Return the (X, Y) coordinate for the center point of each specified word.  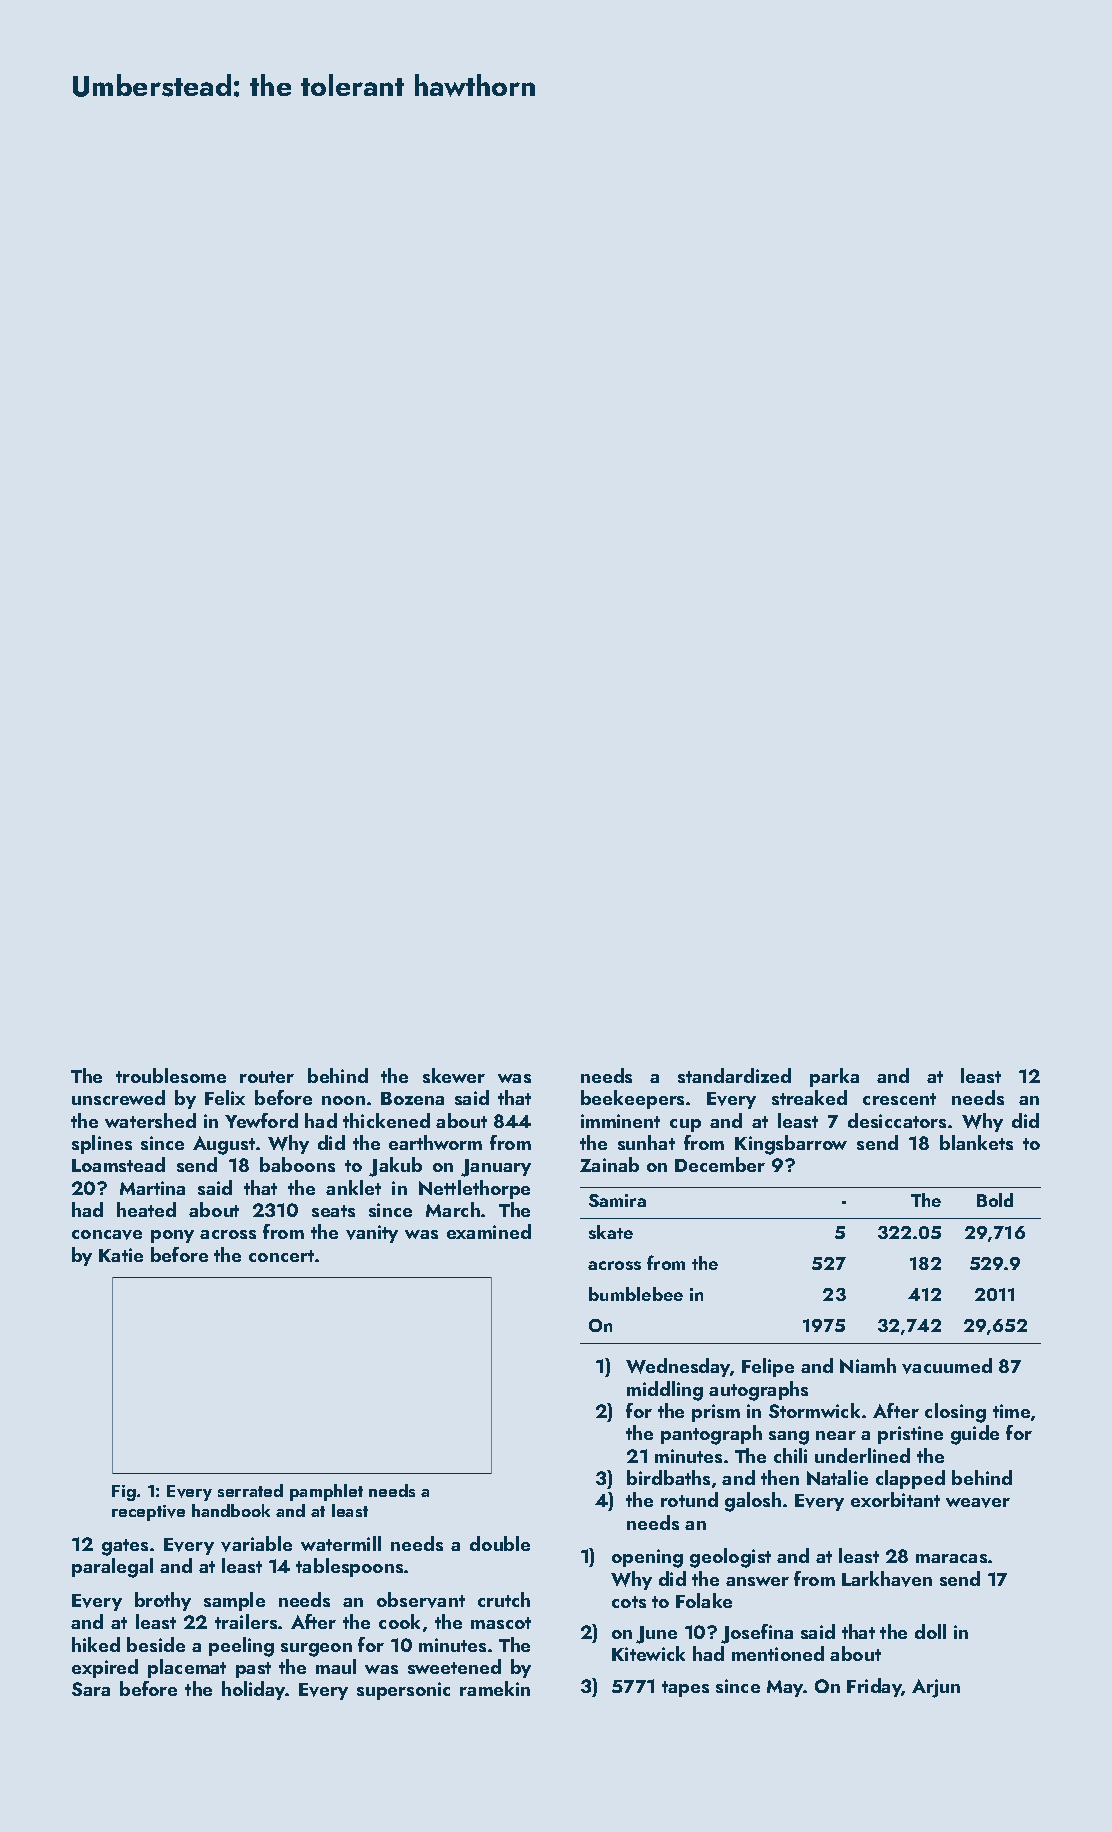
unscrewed (118, 1097)
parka (834, 1077)
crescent (899, 1099)
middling (665, 1391)
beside (156, 1644)
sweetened (454, 1666)
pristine (910, 1435)
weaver (978, 1503)
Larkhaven (887, 1579)
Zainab (609, 1164)
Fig (124, 1493)
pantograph (711, 1435)
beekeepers (632, 1099)
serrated (250, 1490)
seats (333, 1211)
